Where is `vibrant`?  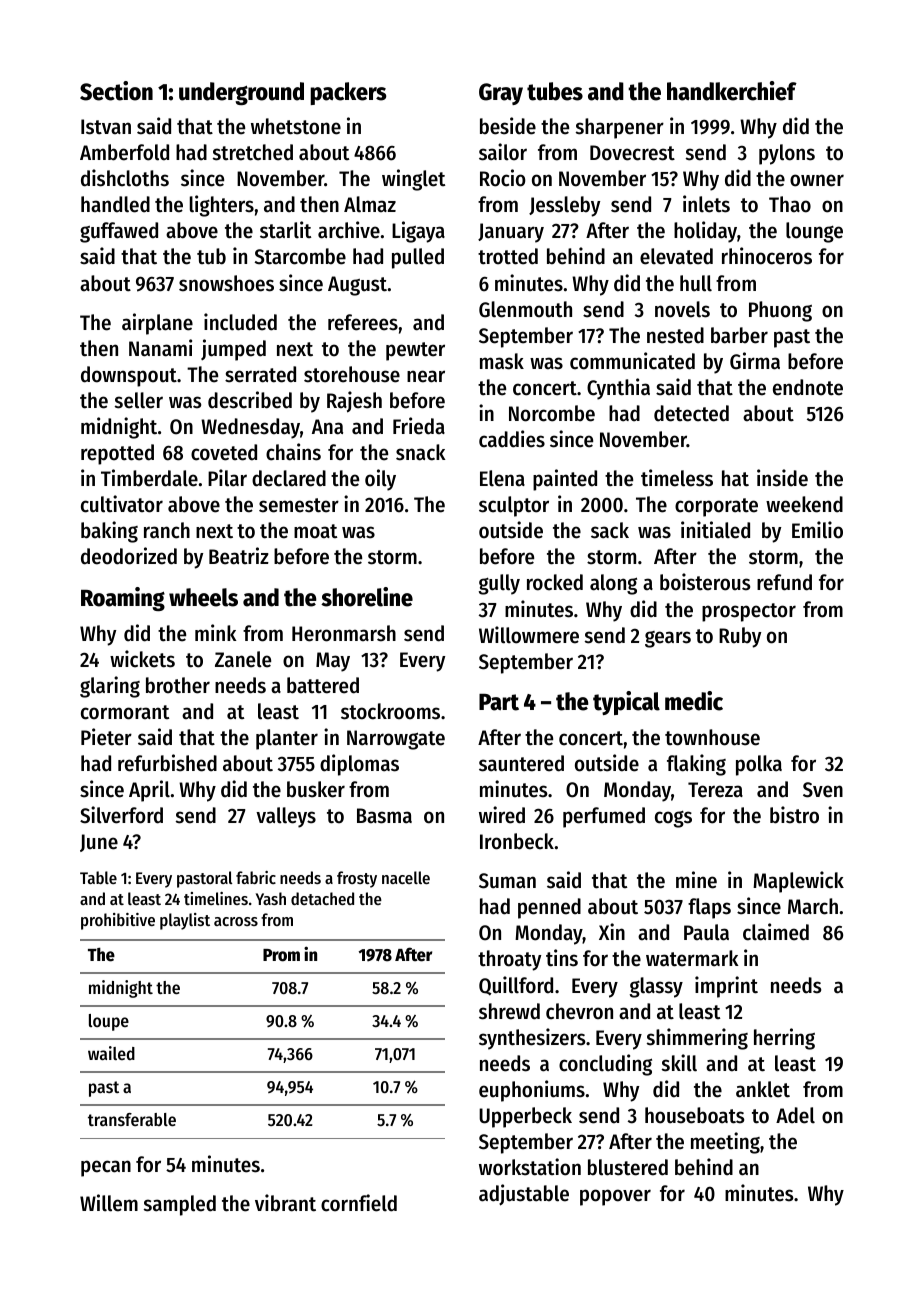 vibrant is located at coordinates (285, 1203).
